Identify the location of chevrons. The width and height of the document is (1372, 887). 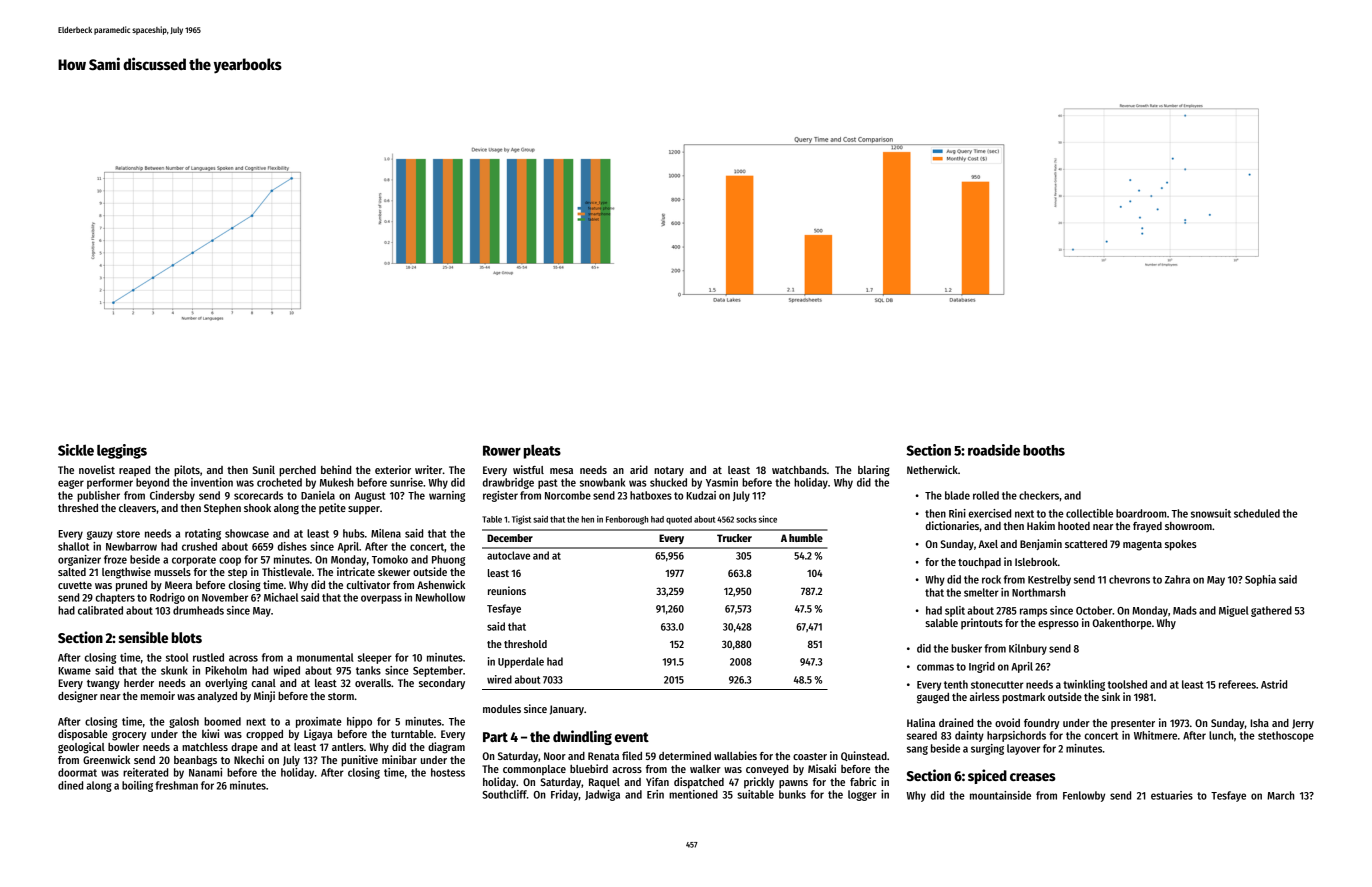
(1129, 579).
